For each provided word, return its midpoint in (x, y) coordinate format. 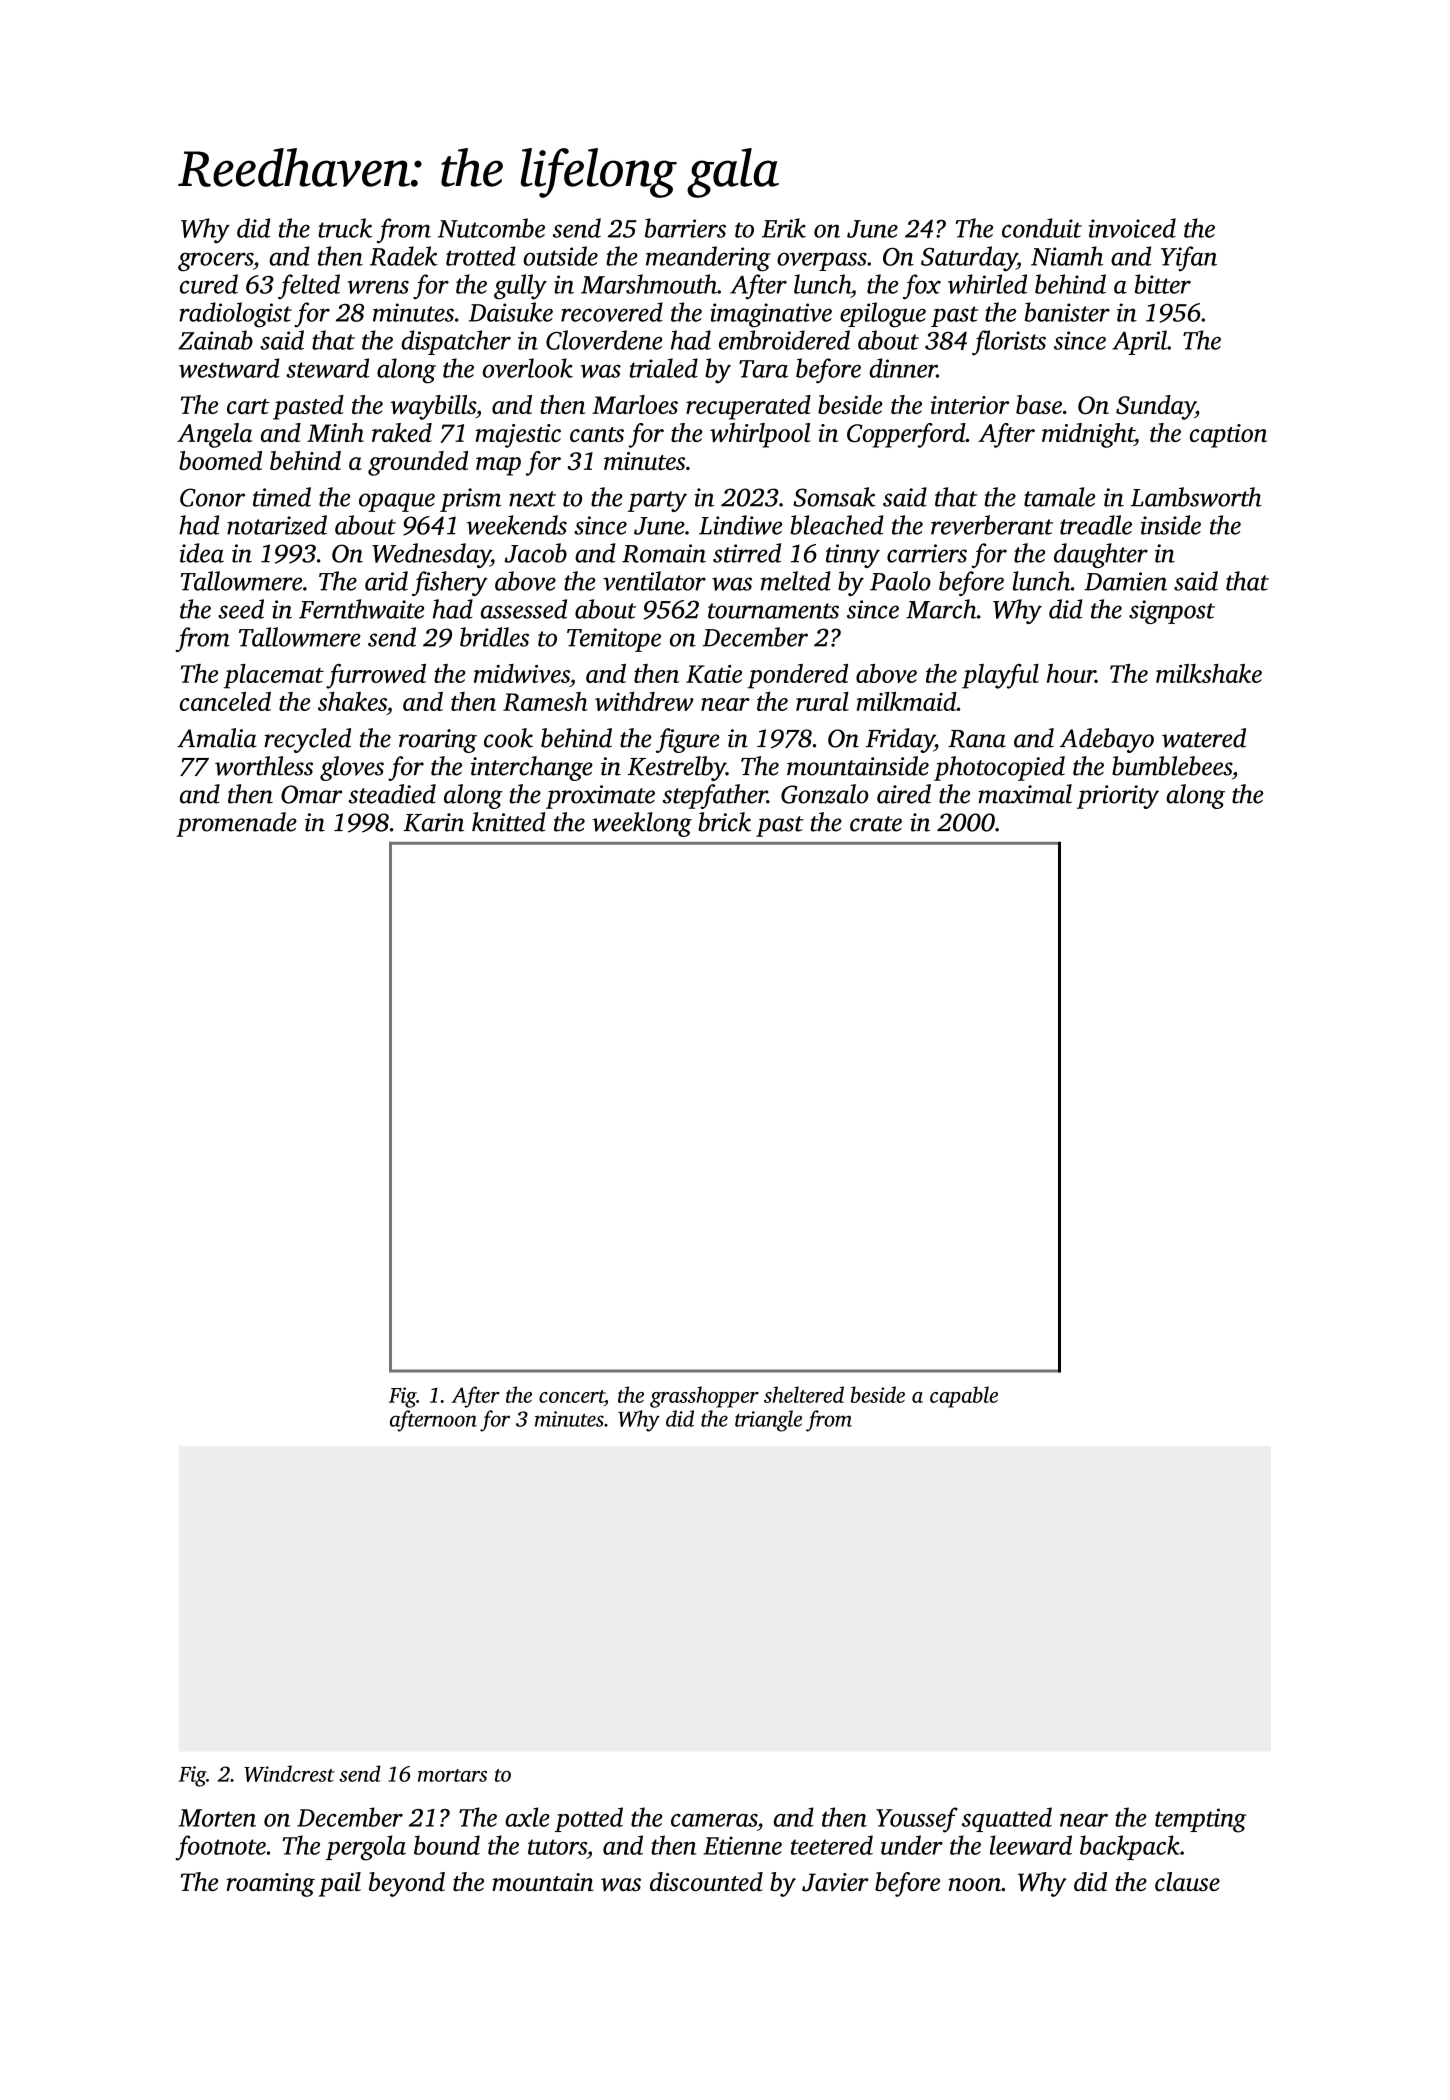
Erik (784, 228)
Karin (433, 822)
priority (1118, 797)
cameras (714, 1820)
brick (724, 822)
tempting (1200, 1820)
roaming (270, 1885)
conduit (1042, 228)
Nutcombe (491, 228)
